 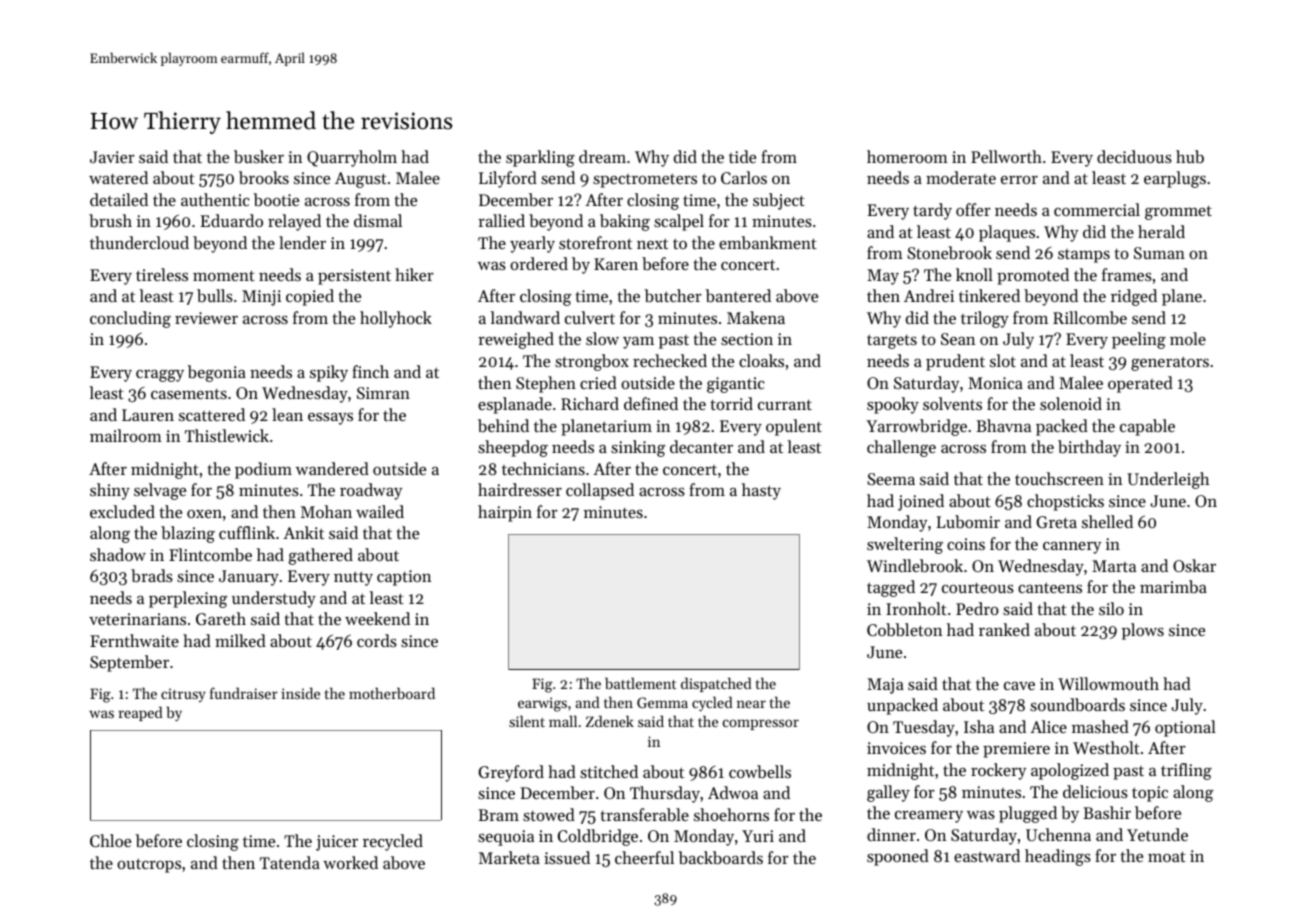 What do you see at coordinates (1107, 521) in the screenshot?
I see `shelled` at bounding box center [1107, 521].
